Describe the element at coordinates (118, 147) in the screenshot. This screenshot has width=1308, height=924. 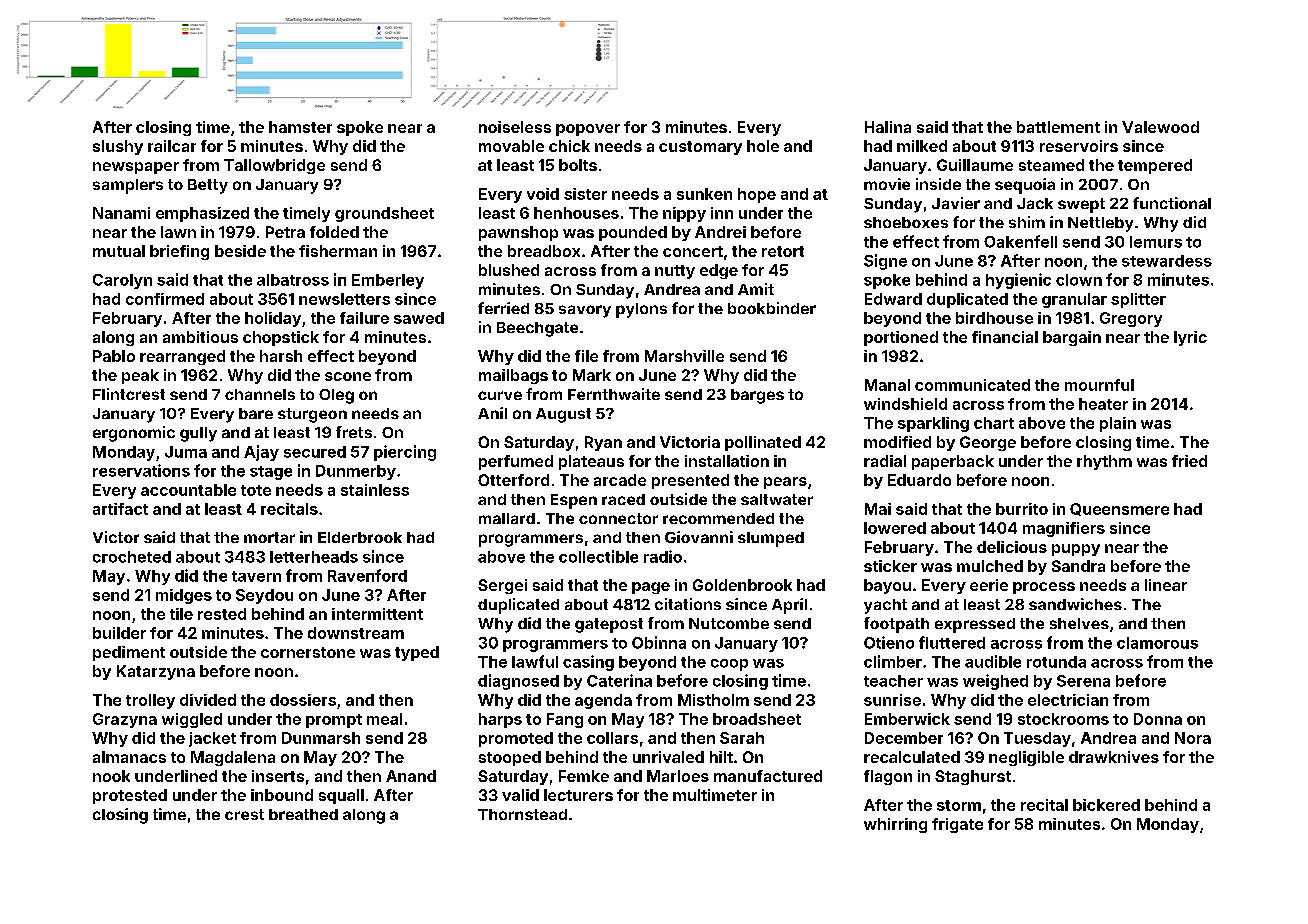
I see `slushy` at that location.
